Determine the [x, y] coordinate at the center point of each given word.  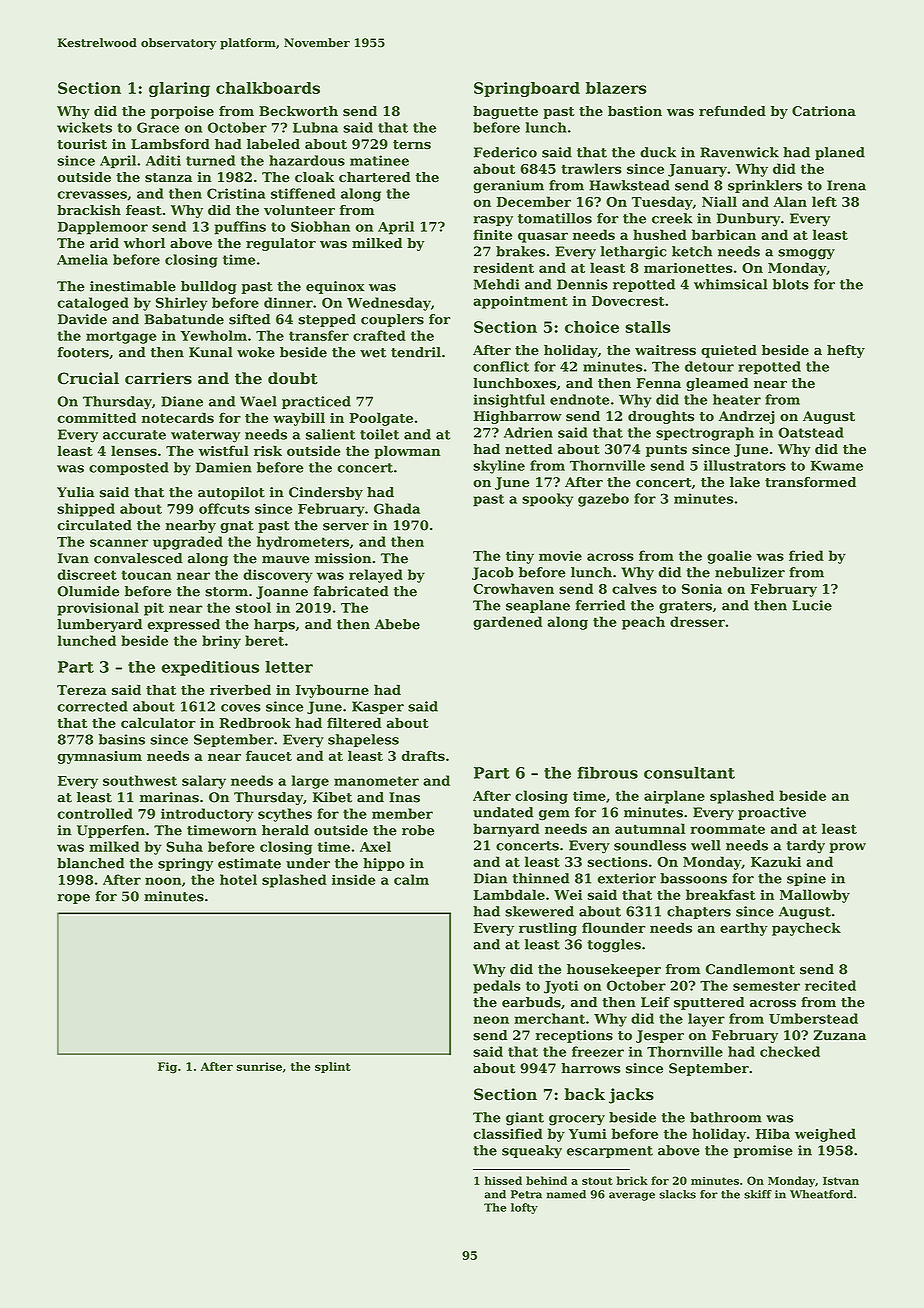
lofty [524, 1208]
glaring [179, 89]
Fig [167, 1068]
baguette [505, 112]
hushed [660, 234]
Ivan [73, 558]
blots [791, 284]
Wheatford [821, 1194]
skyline [499, 467]
